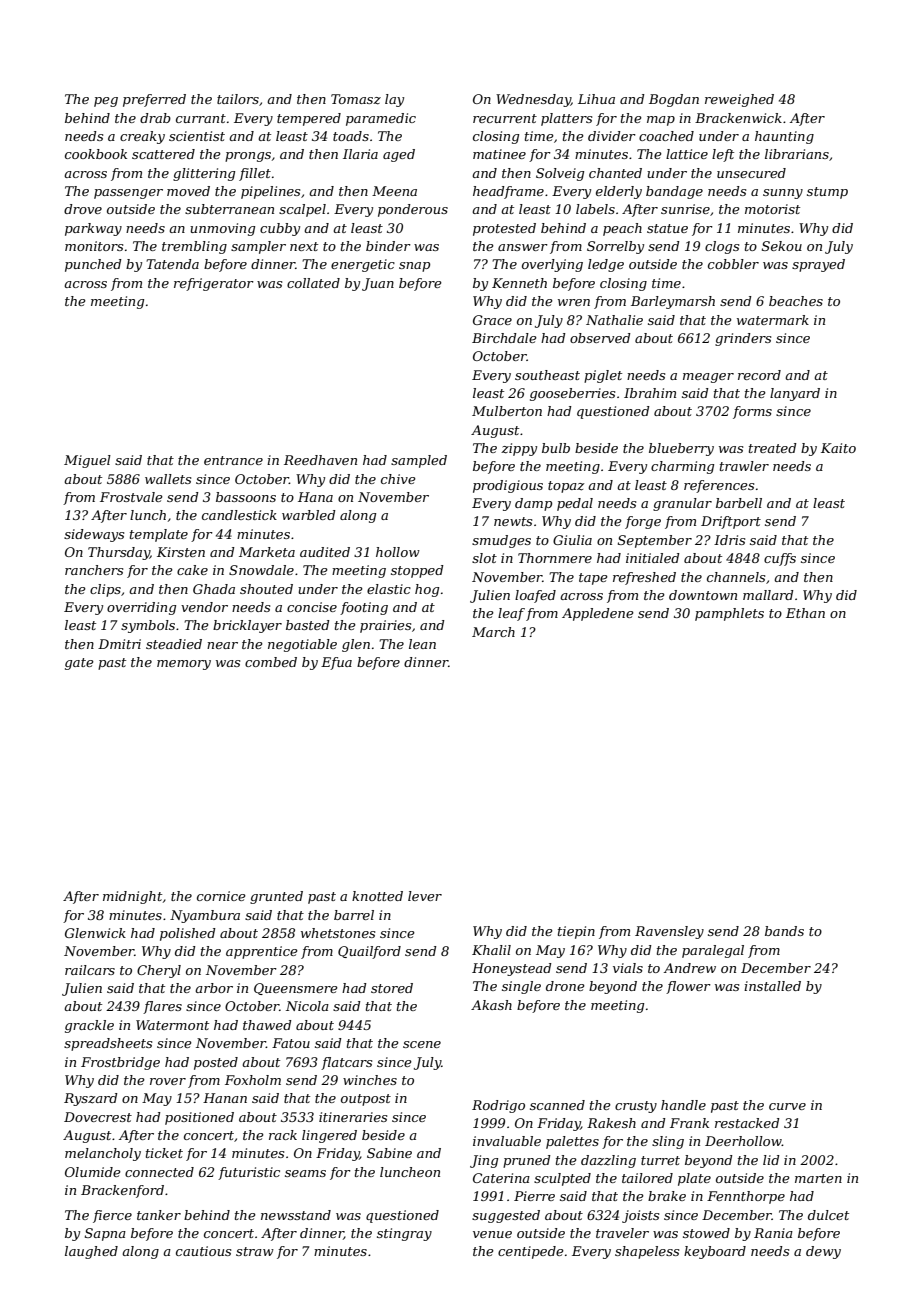  I want to click on beaches, so click(796, 301).
